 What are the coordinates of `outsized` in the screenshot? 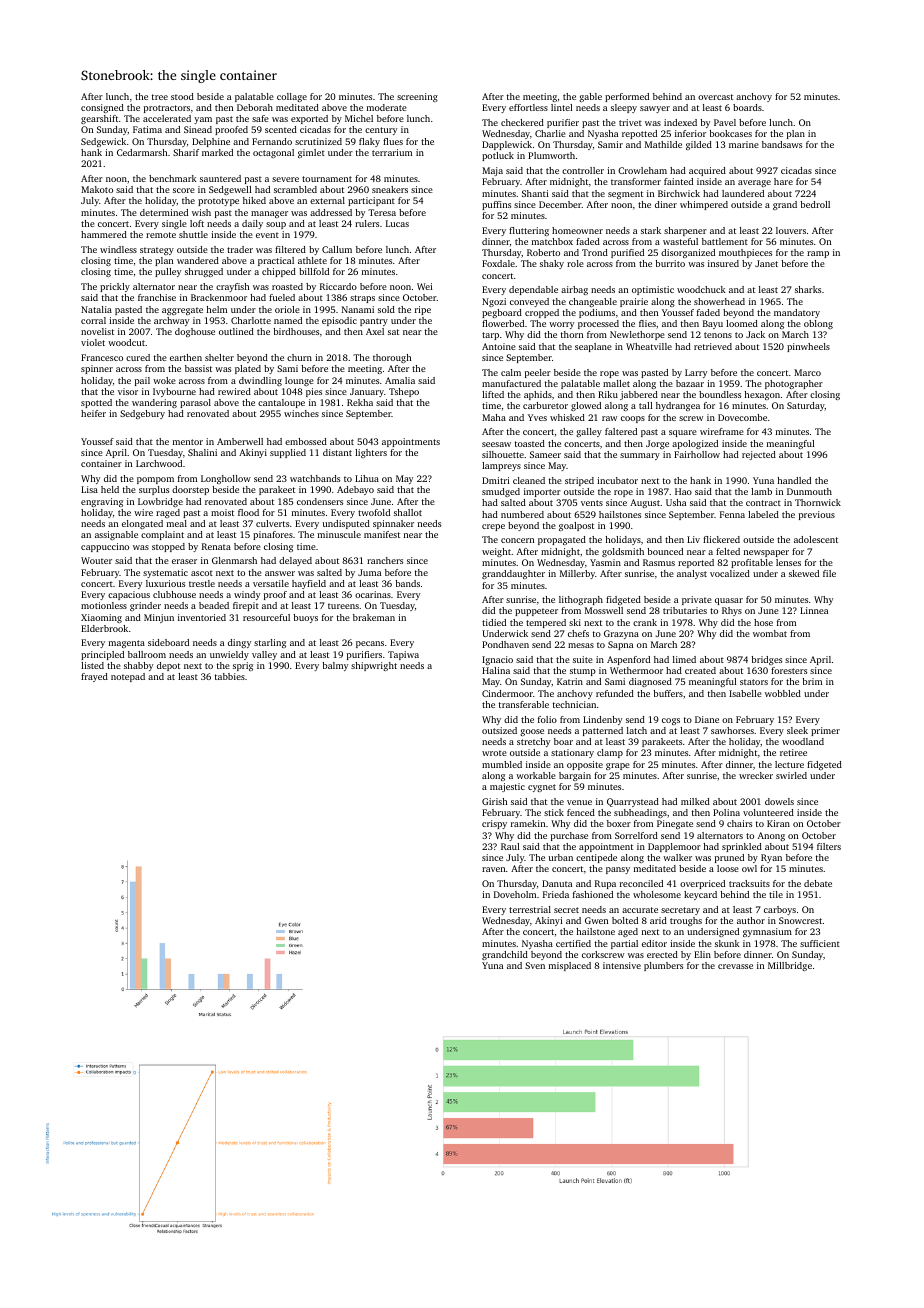 It's located at (499, 730).
